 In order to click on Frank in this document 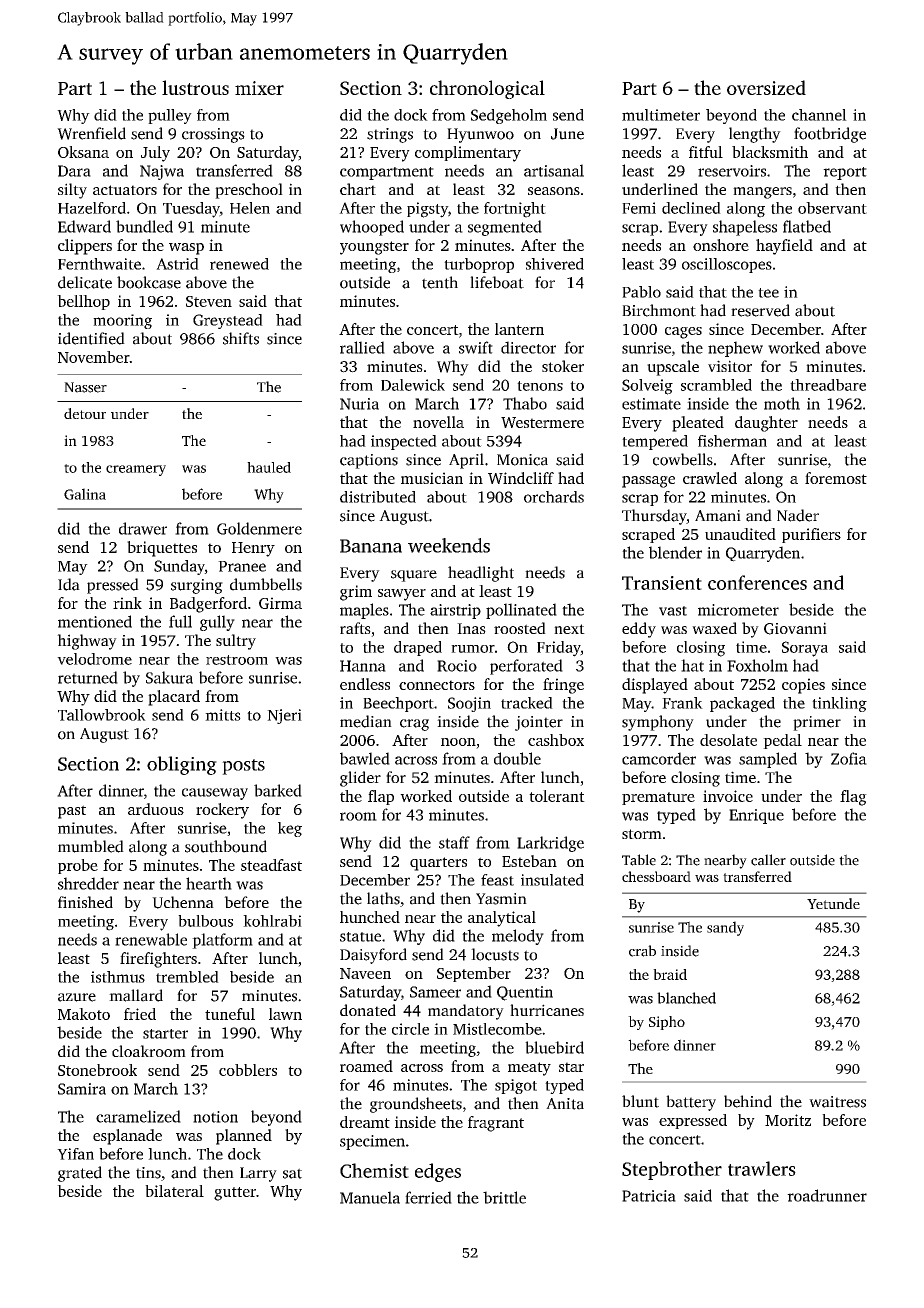, I will do `click(682, 703)`.
